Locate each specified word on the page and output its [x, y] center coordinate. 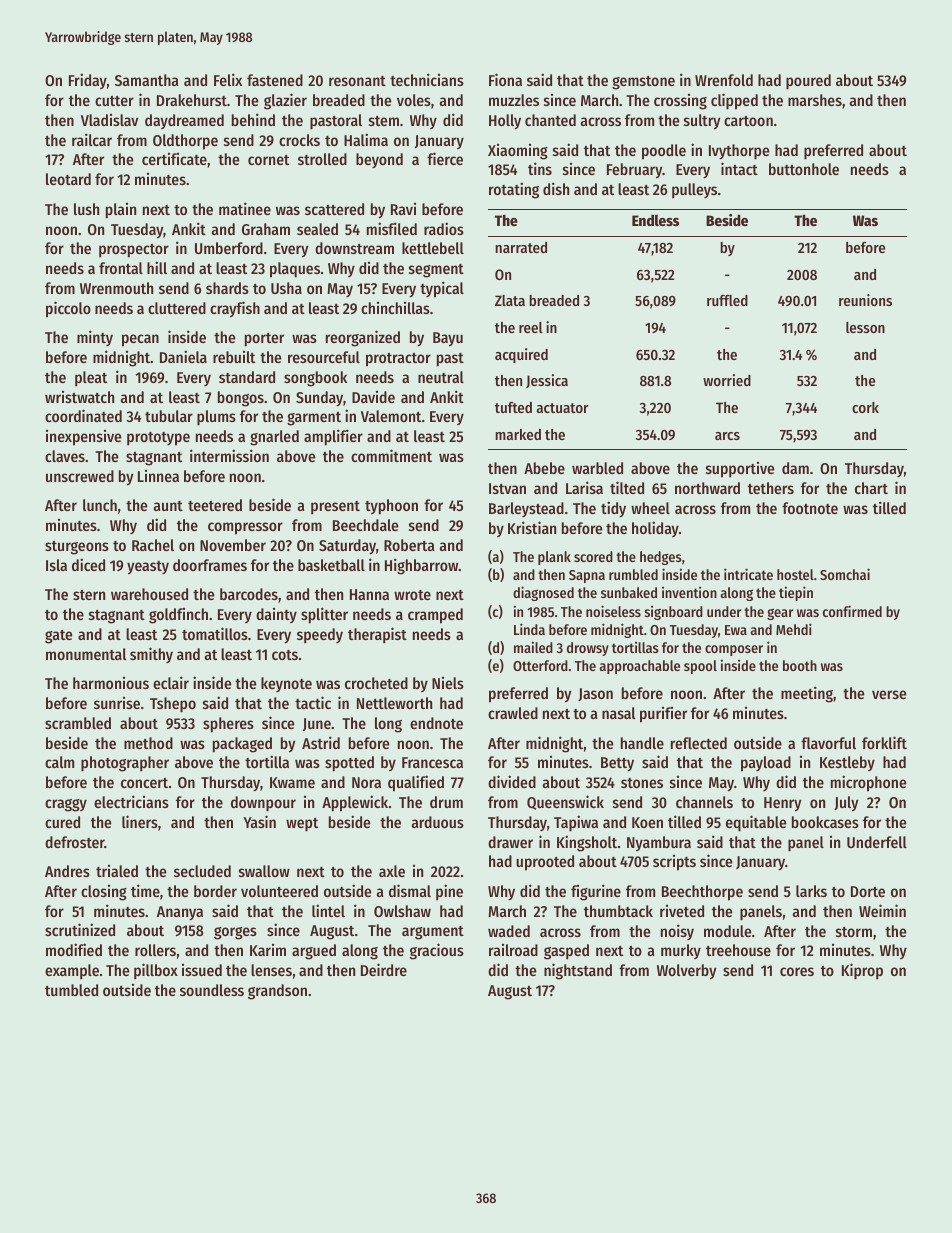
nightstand [578, 971]
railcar [92, 139]
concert [144, 783]
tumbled [71, 990]
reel [531, 327]
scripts [674, 863]
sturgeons [77, 548]
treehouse [738, 950]
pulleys [694, 190]
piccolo [68, 309]
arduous [438, 822]
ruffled [727, 300]
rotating [514, 190]
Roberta [409, 545]
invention [689, 592]
